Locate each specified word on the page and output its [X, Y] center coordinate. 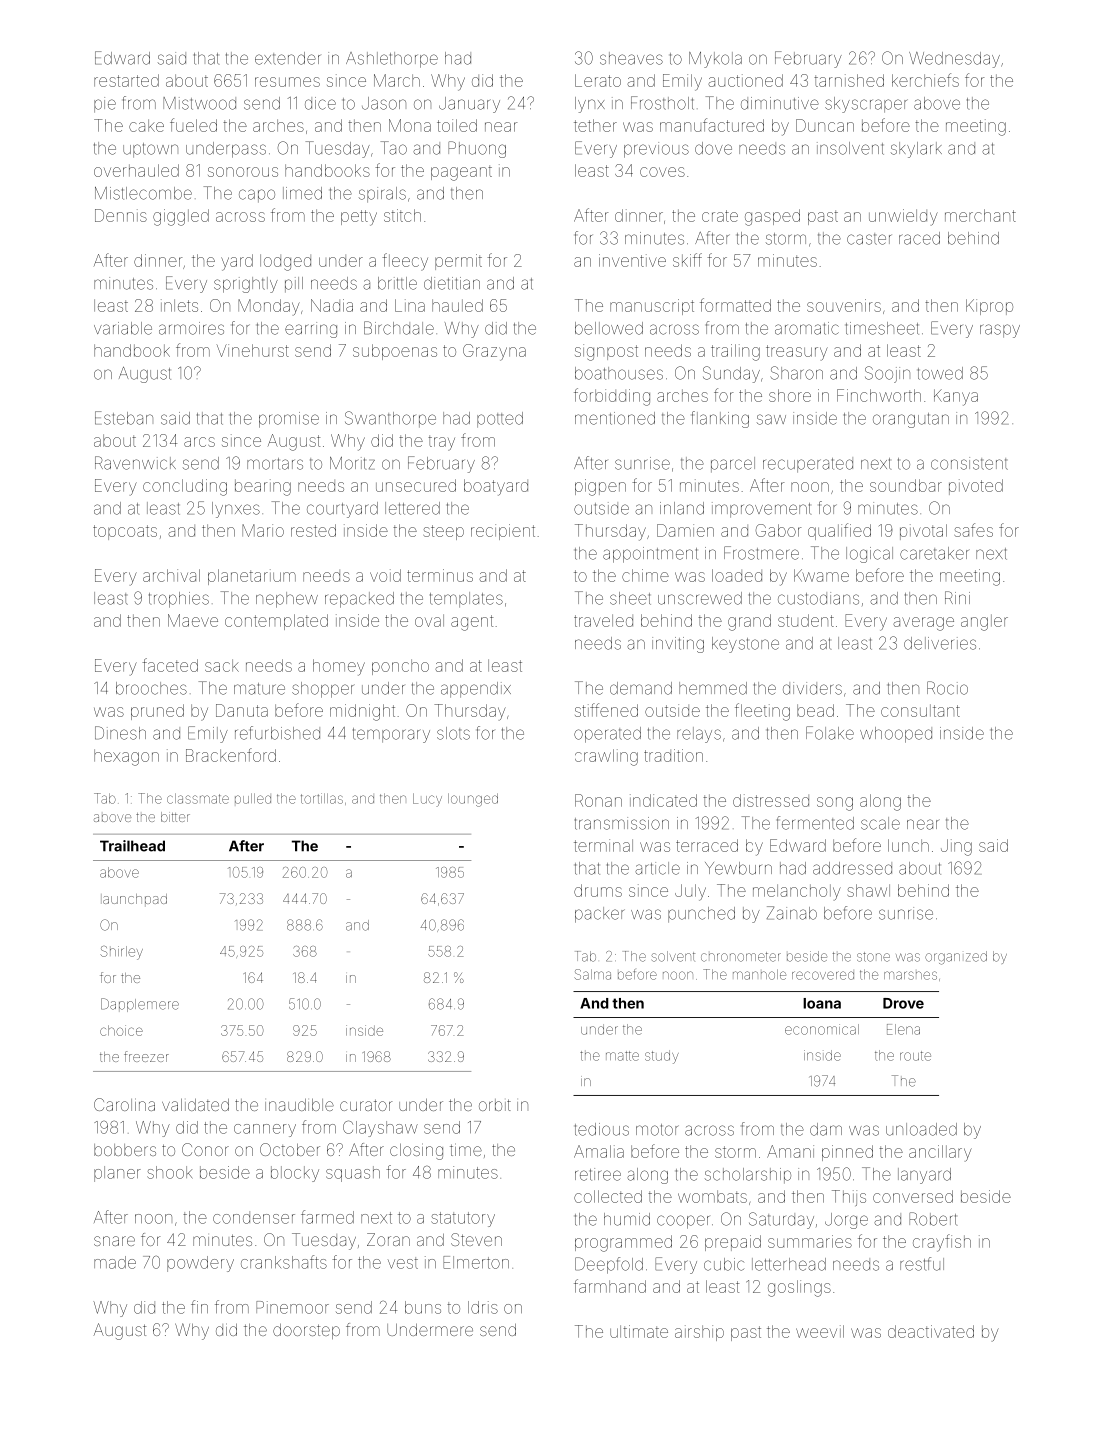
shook [169, 1172]
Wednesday [954, 60]
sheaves [631, 58]
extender [287, 58]
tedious [602, 1129]
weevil [820, 1331]
